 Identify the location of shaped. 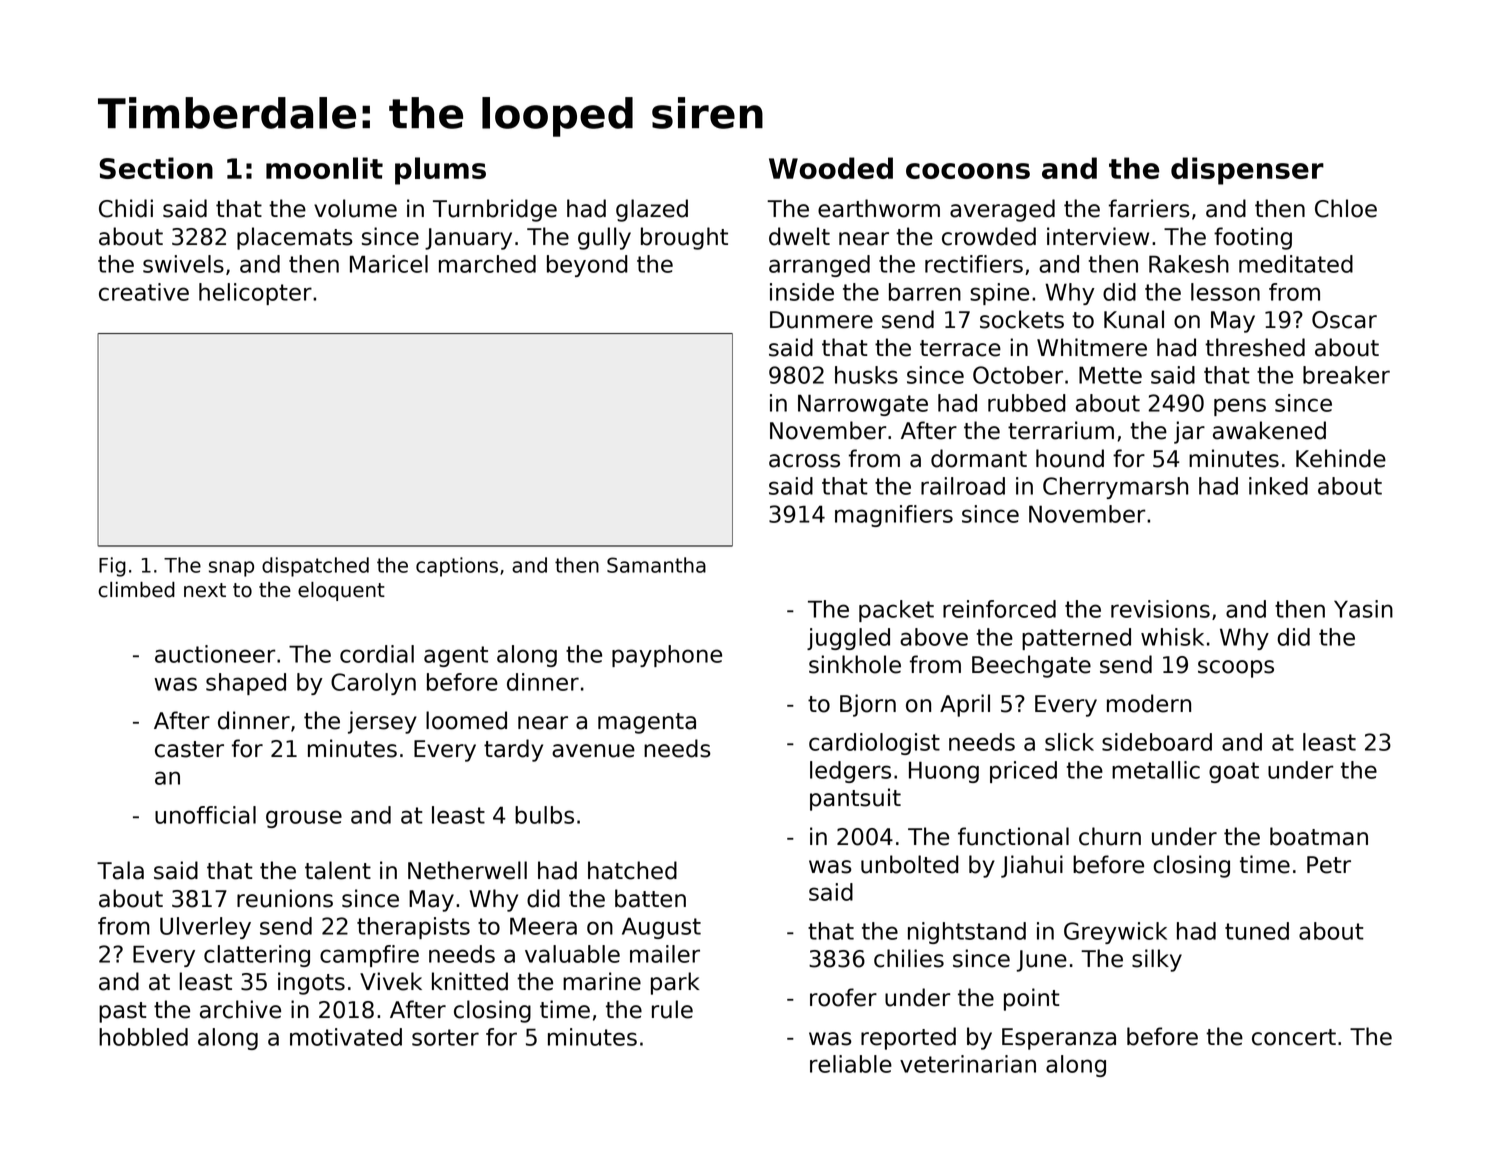
(246, 684).
